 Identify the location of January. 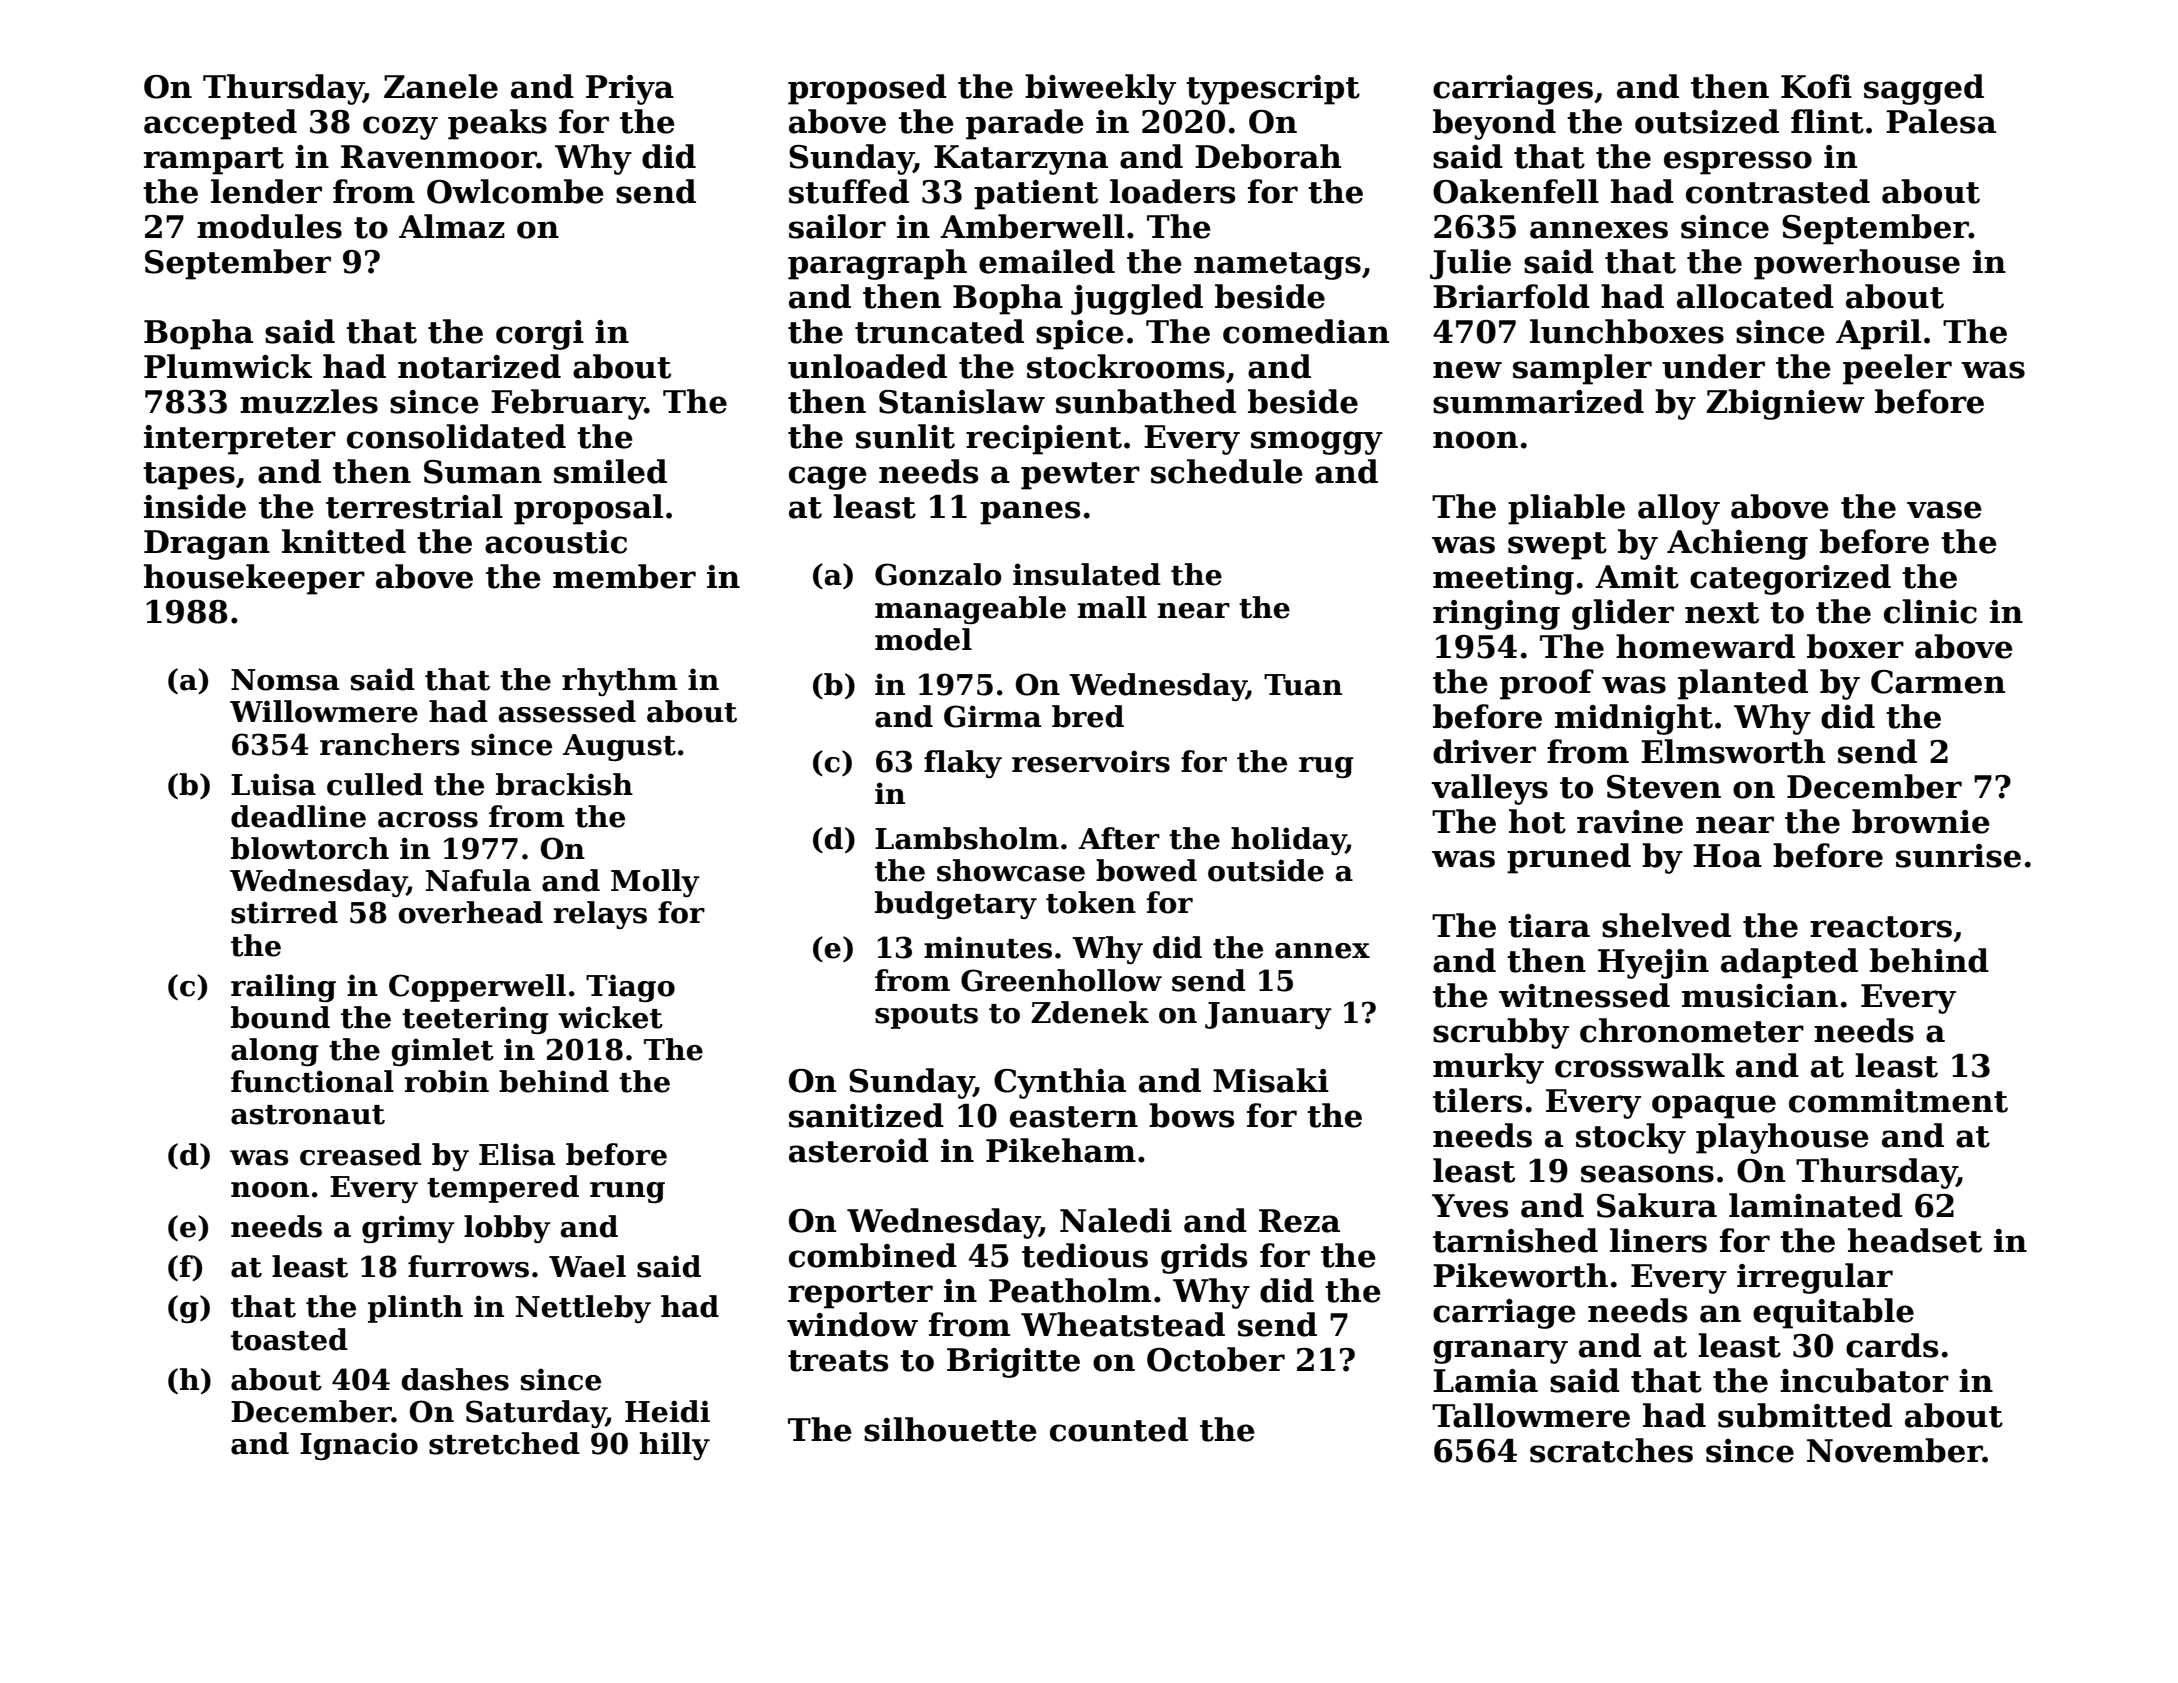
(1268, 1015).
